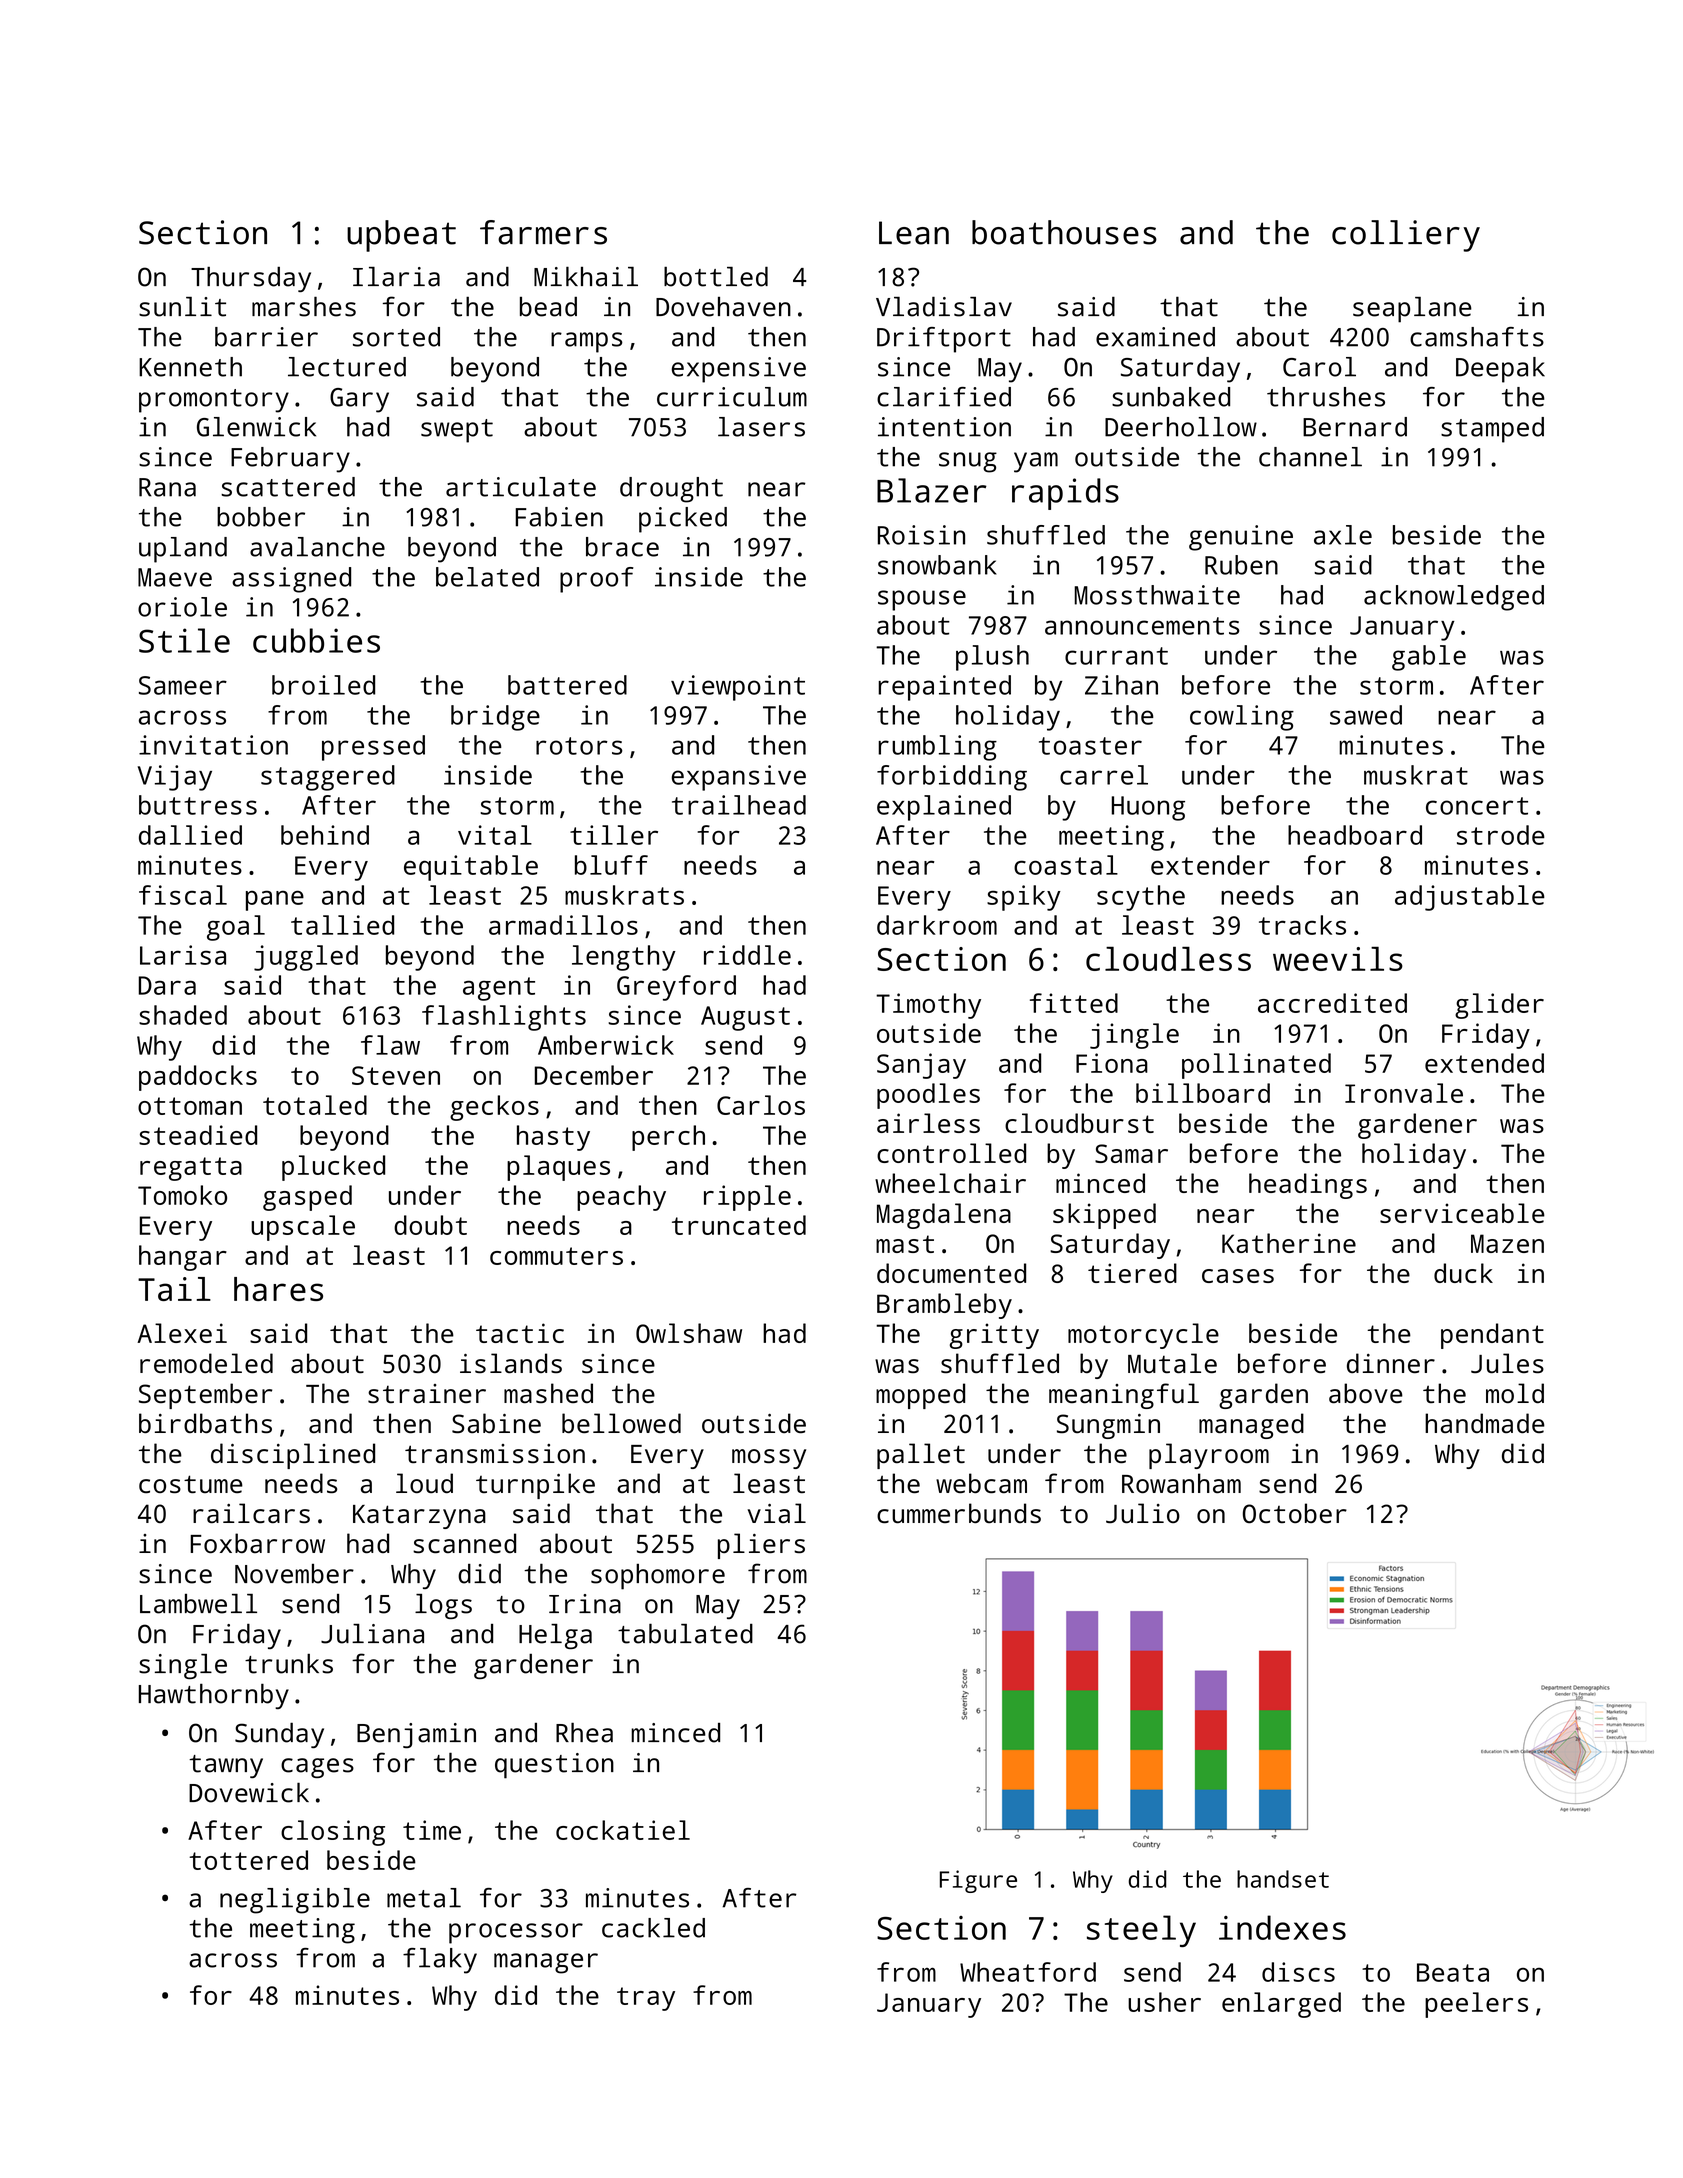 Image resolution: width=1683 pixels, height=2178 pixels. I want to click on fitted, so click(1074, 1003).
